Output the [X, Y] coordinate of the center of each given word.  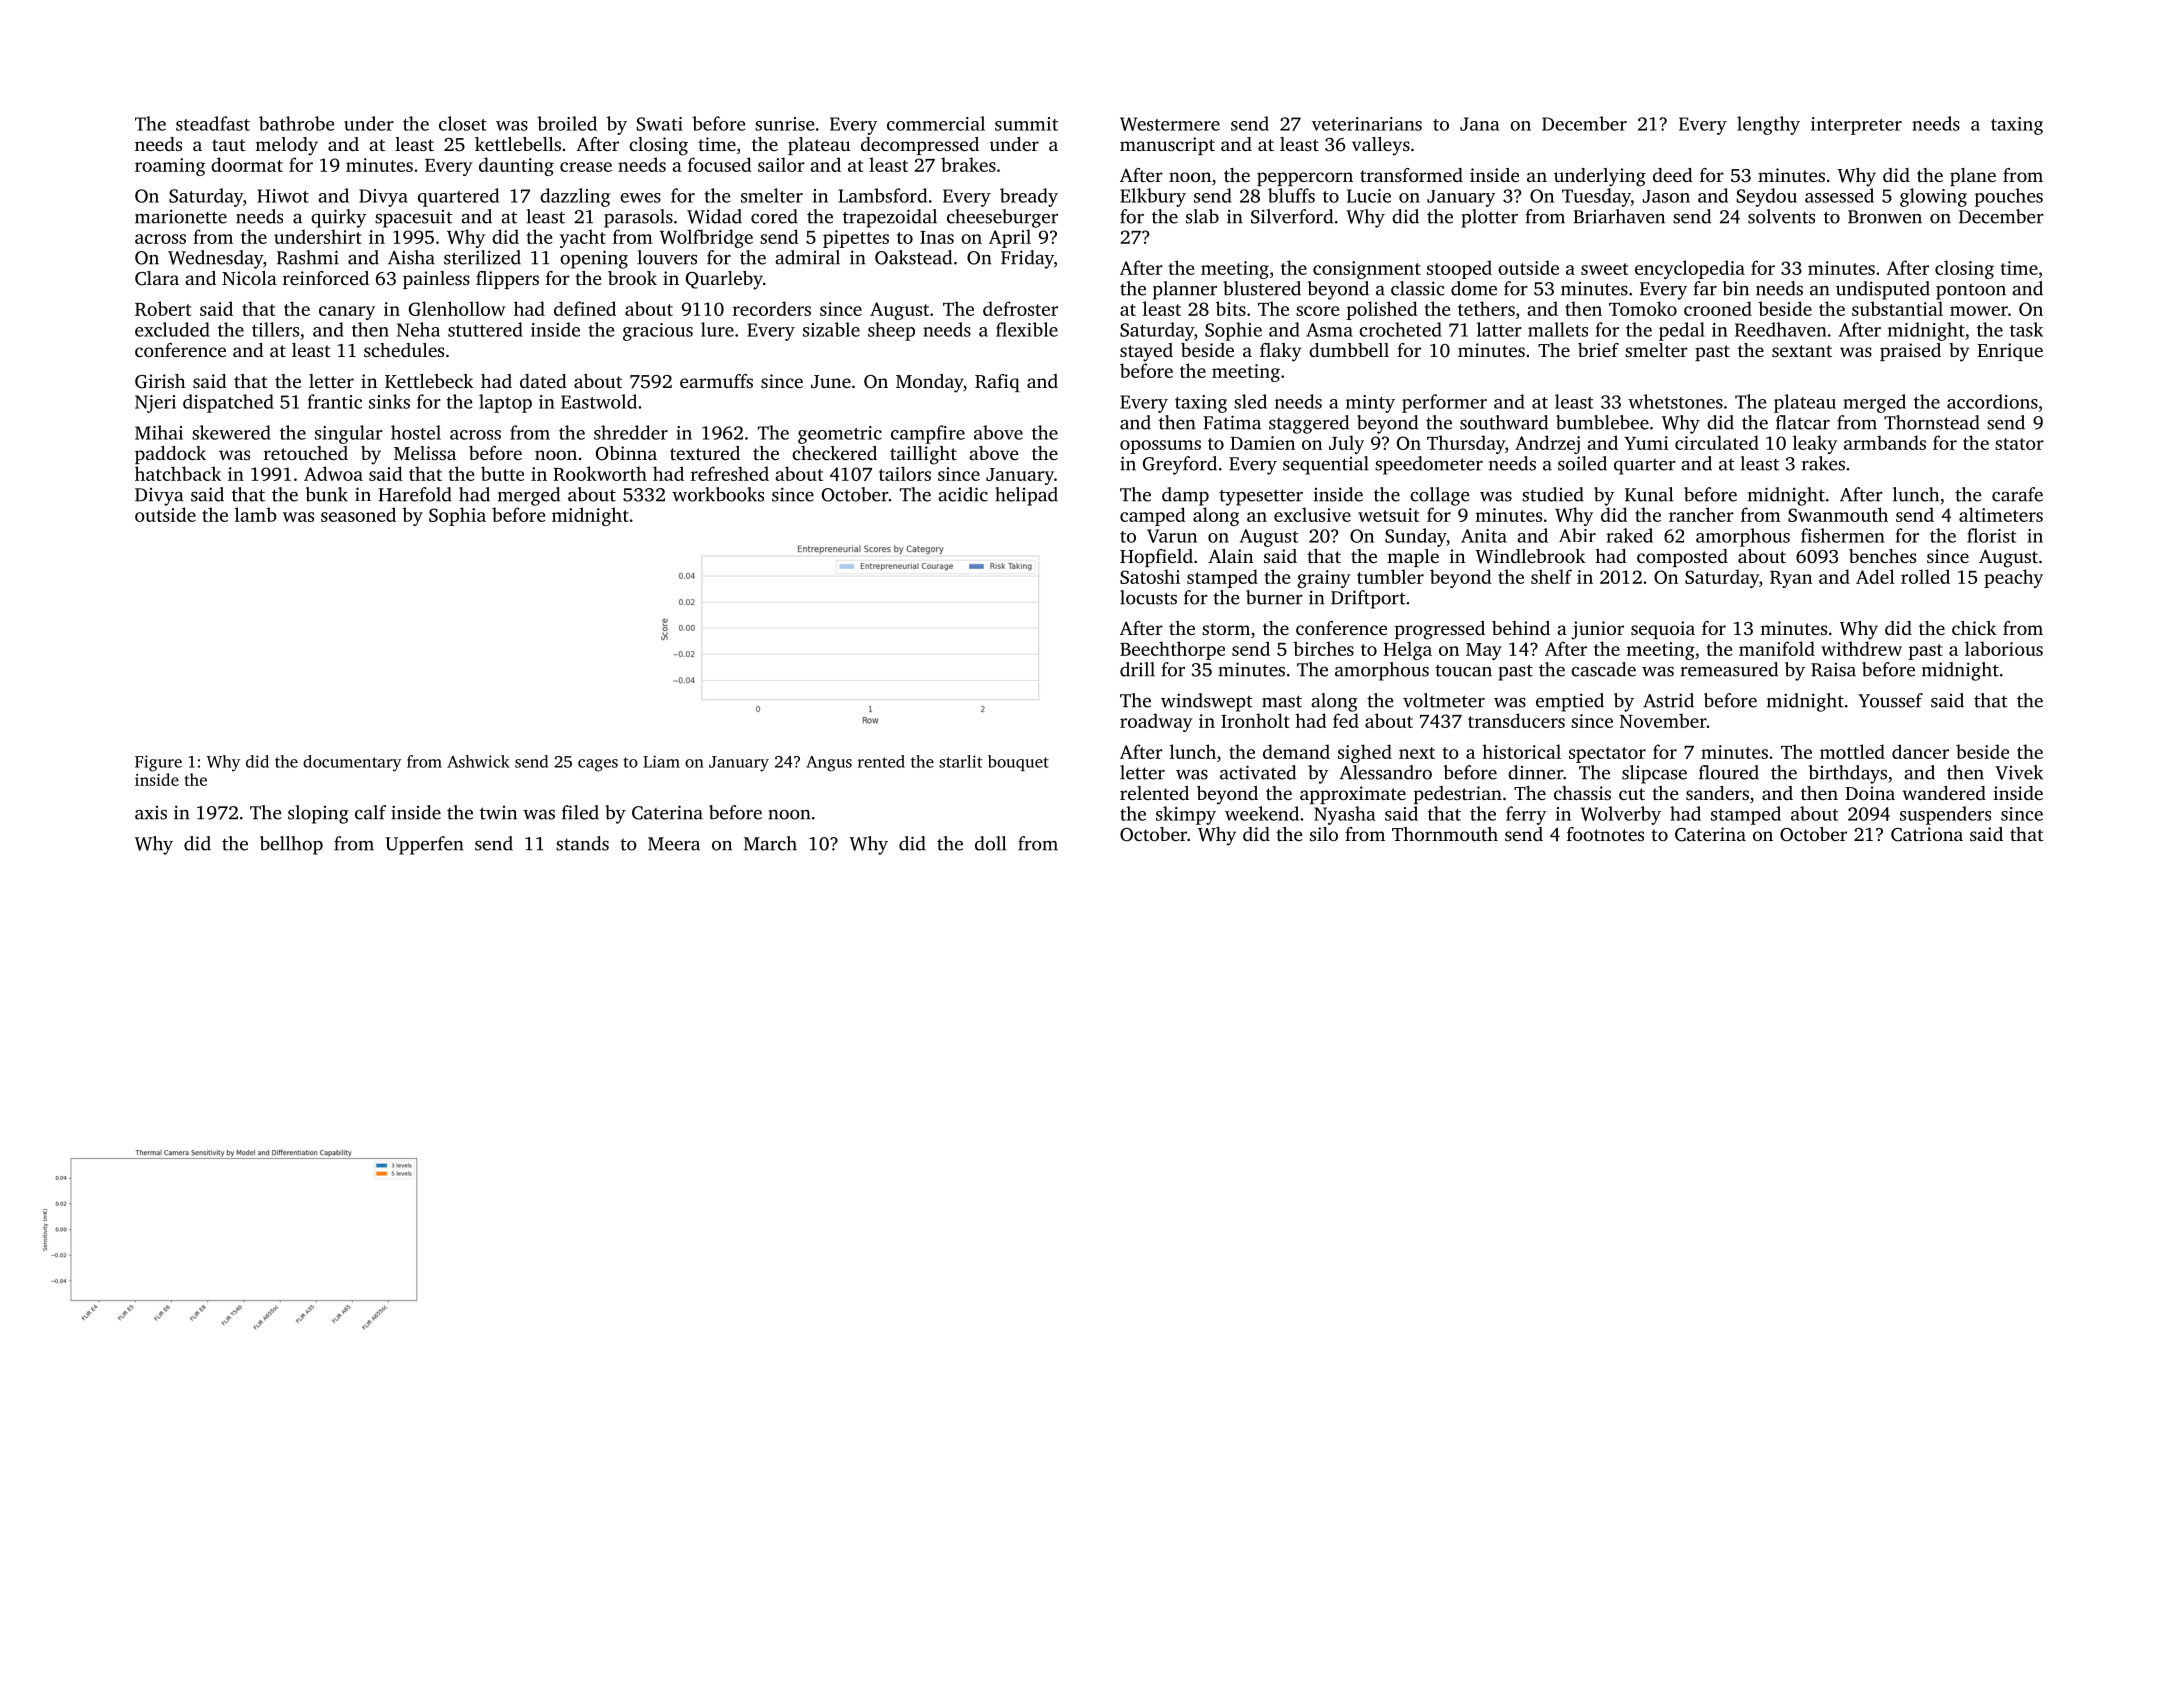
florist [1991, 535]
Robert [163, 308]
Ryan [1791, 579]
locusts [1148, 597]
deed [1673, 175]
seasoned [358, 514]
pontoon [1971, 292]
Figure [158, 763]
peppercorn [1305, 179]
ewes [640, 198]
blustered [1262, 288]
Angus [829, 764]
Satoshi [1150, 576]
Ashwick [478, 761]
